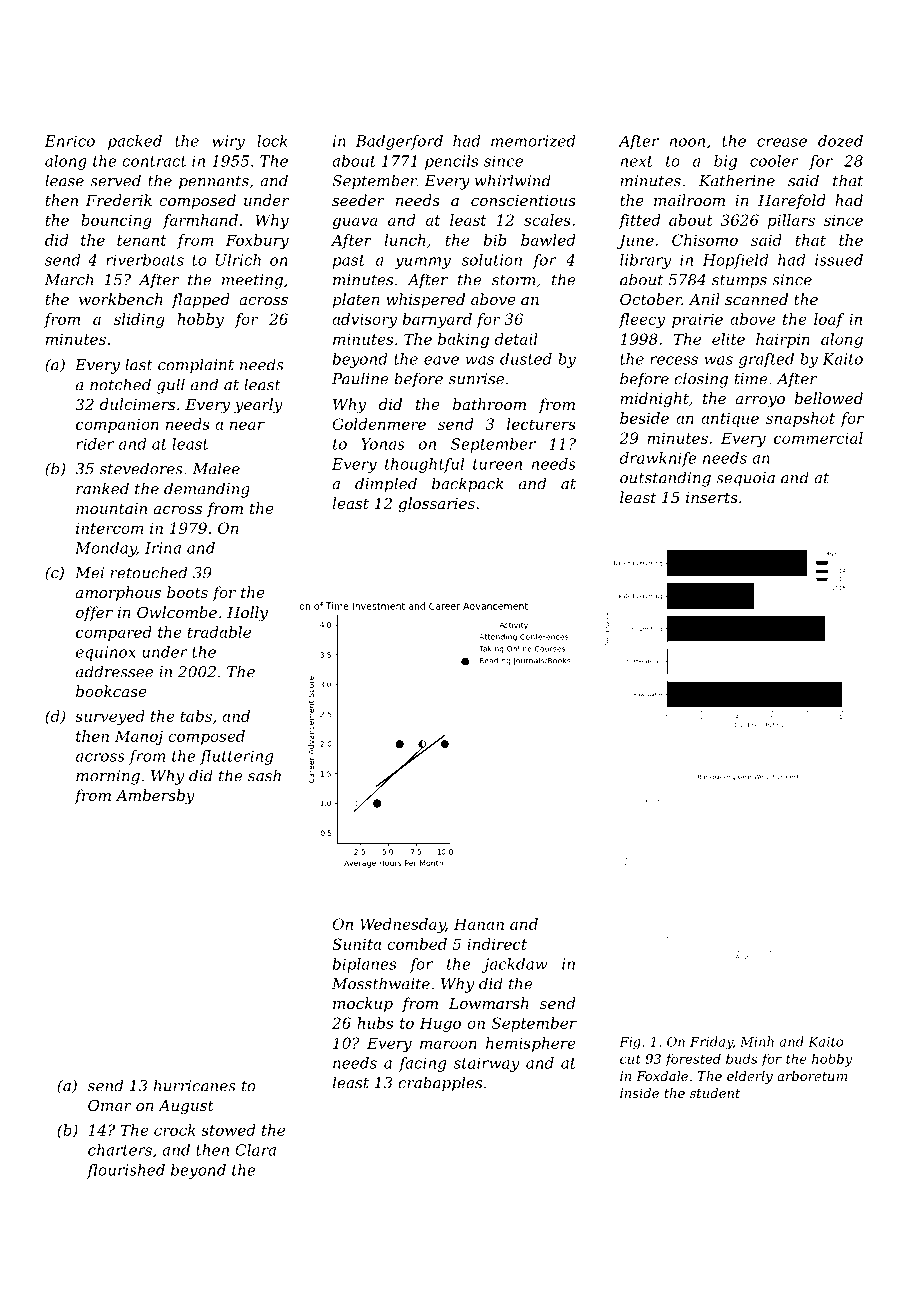 This image has height=1316, width=908. What do you see at coordinates (715, 1093) in the image?
I see `student` at bounding box center [715, 1093].
